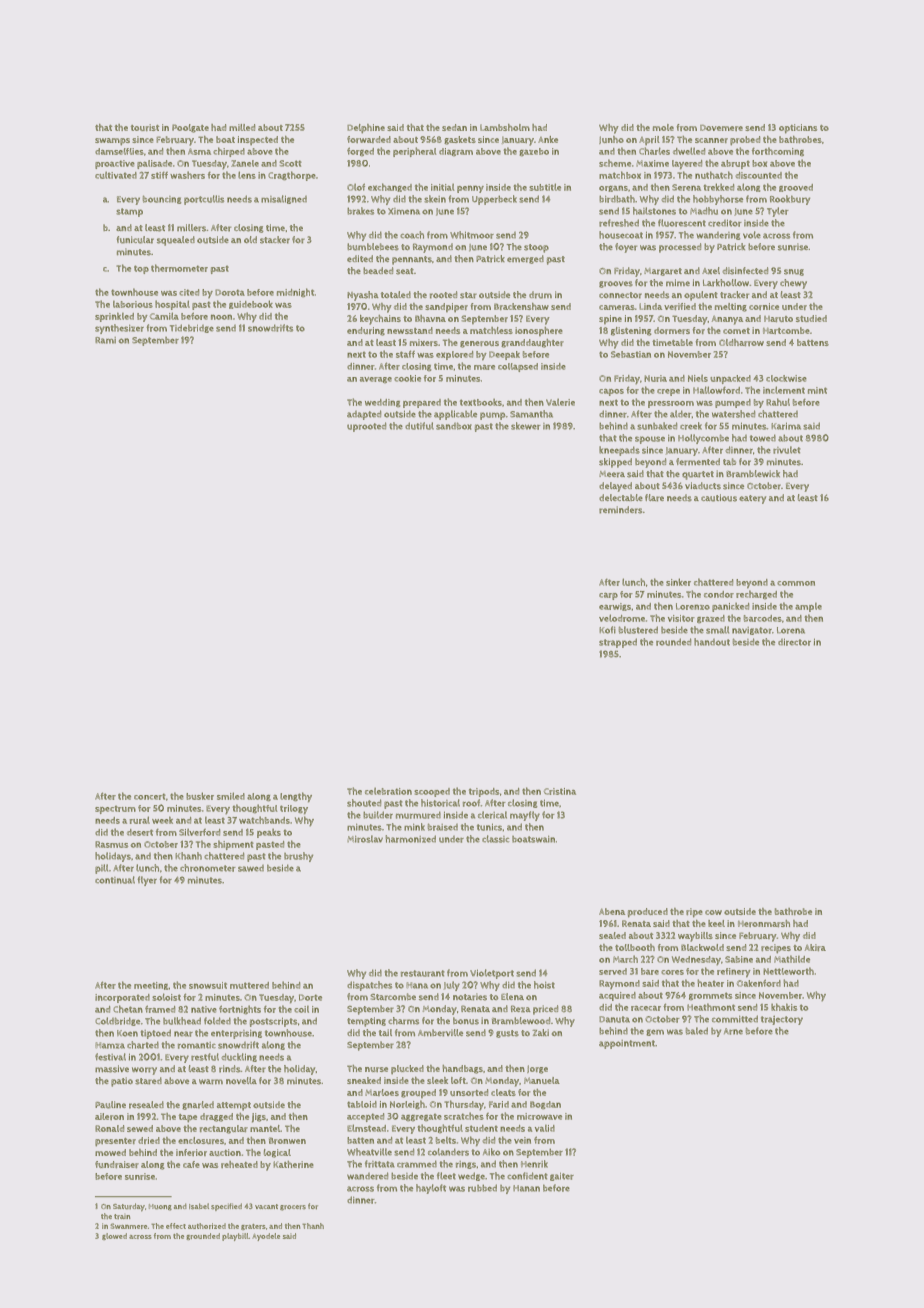 This screenshot has width=924, height=1308. What do you see at coordinates (721, 128) in the screenshot?
I see `Dovemere` at bounding box center [721, 128].
